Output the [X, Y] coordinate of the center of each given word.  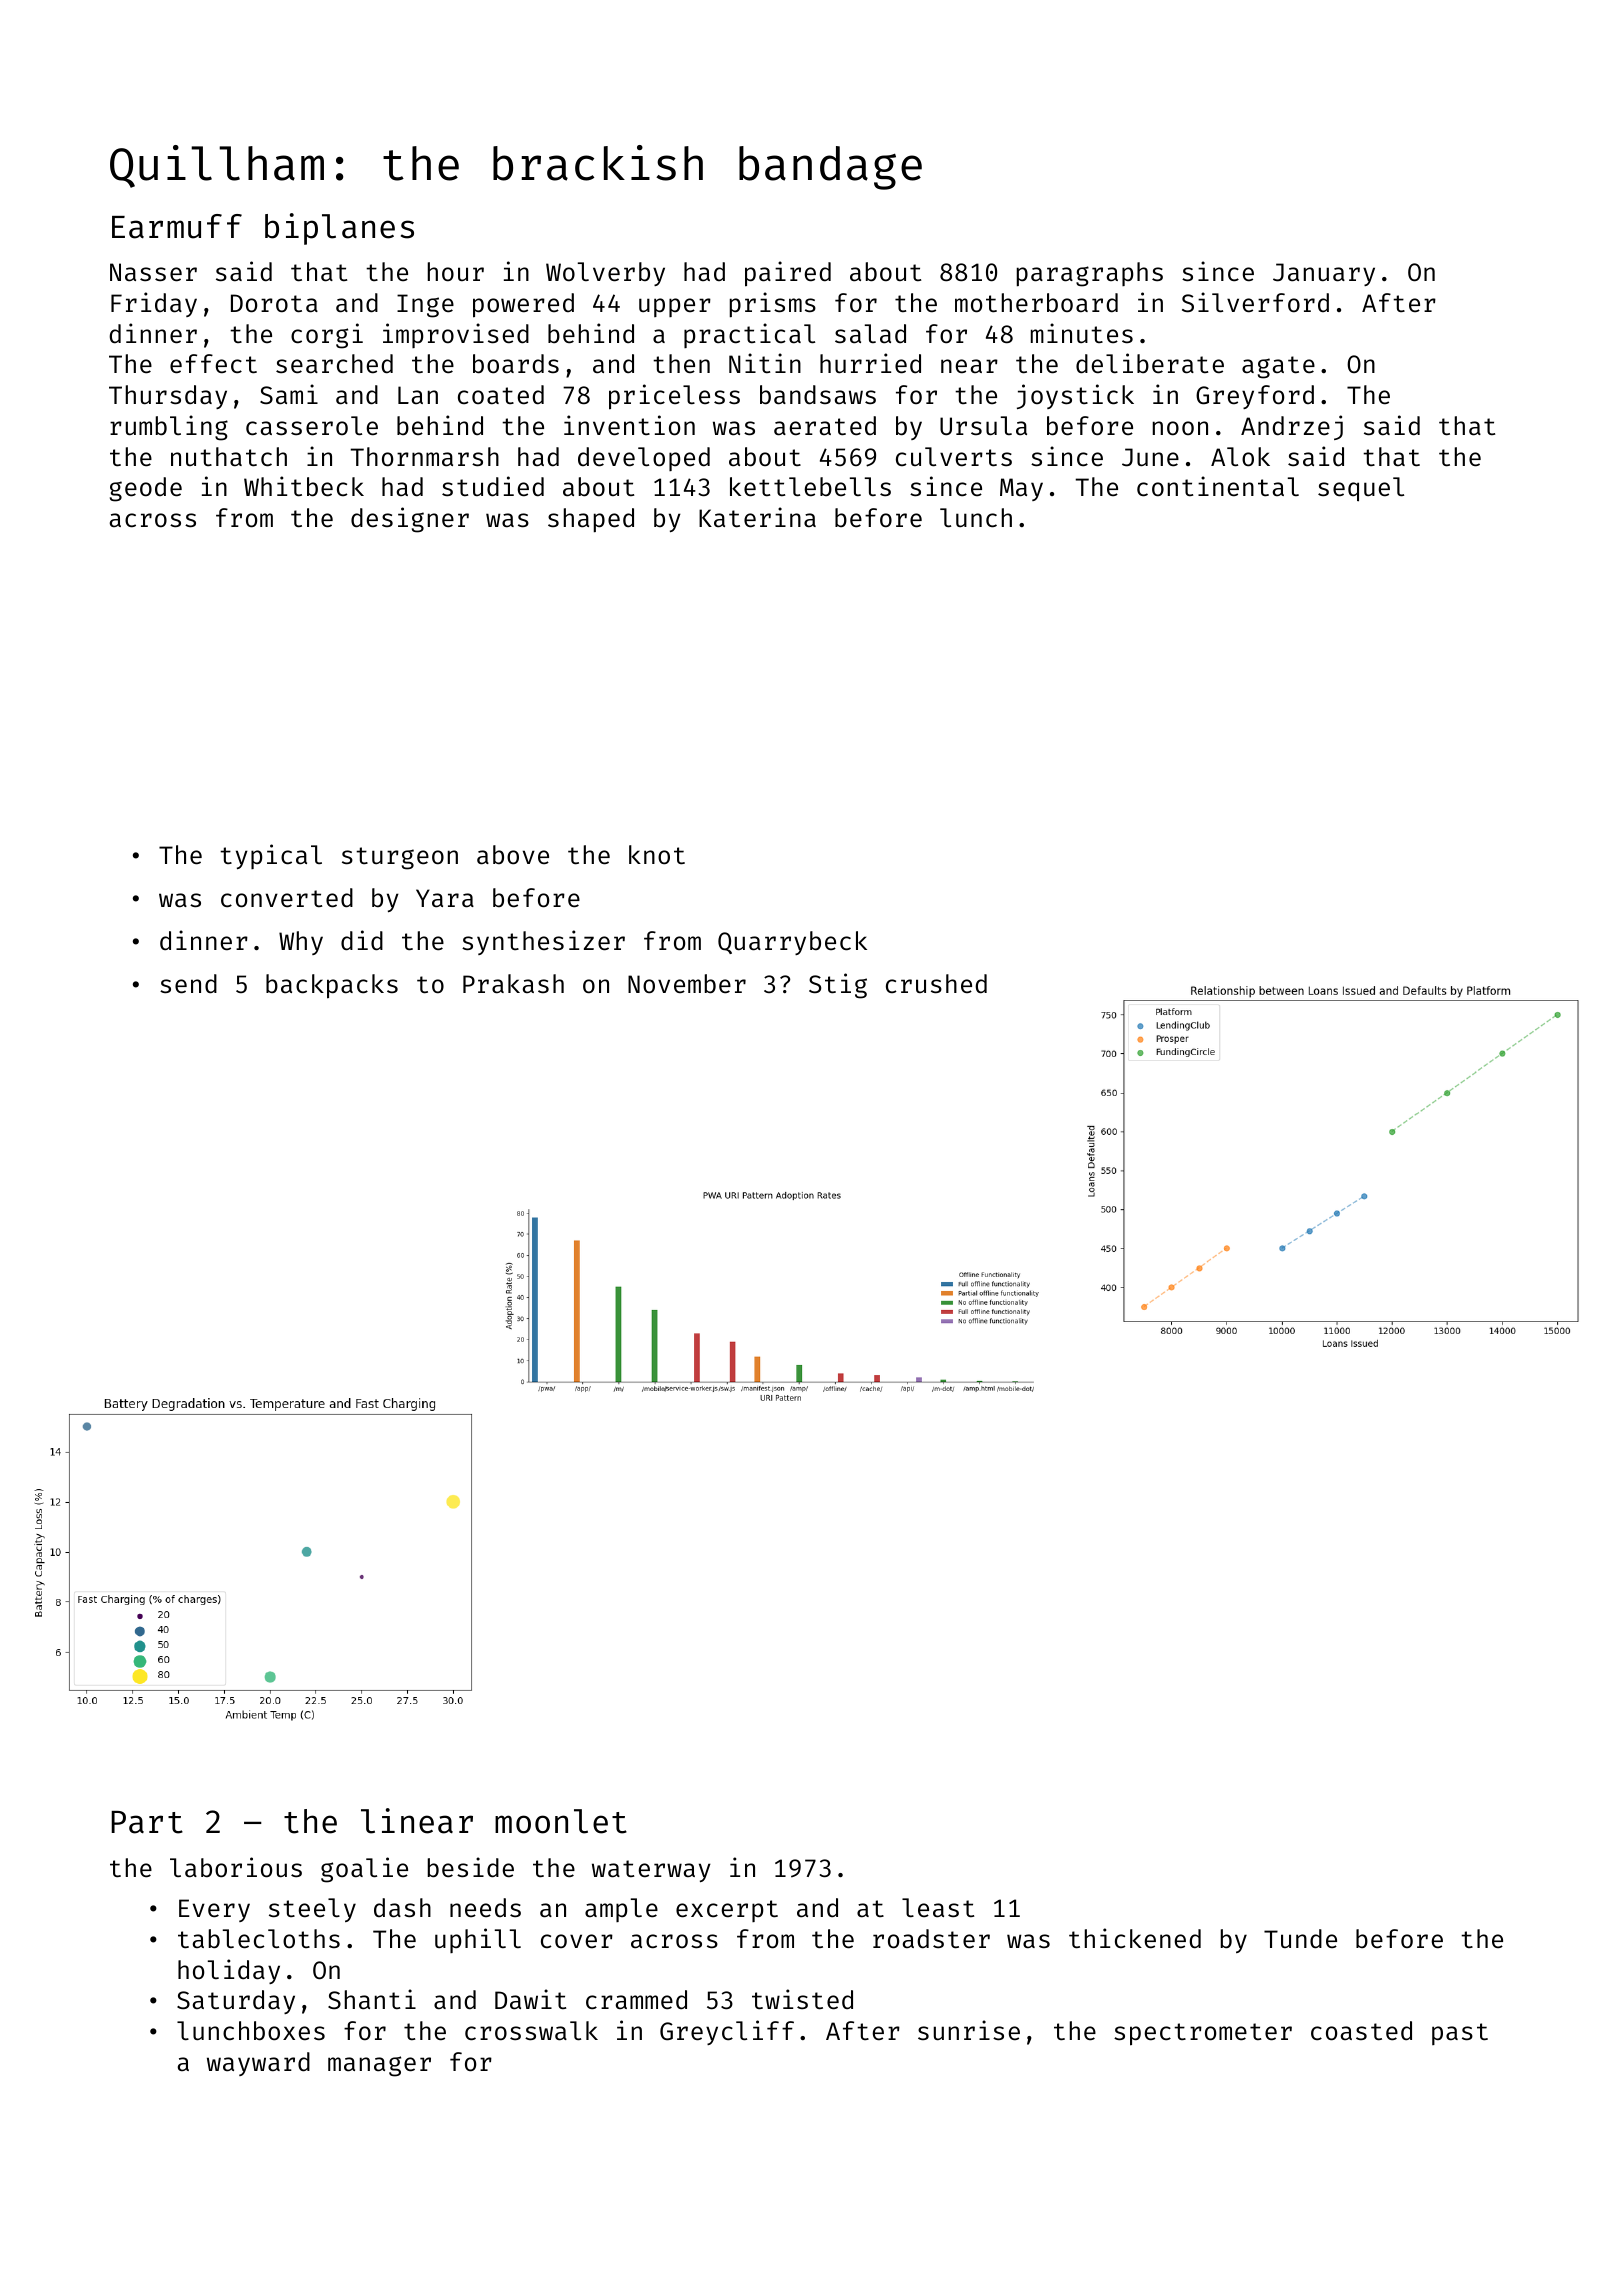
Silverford [1255, 302]
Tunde [1300, 1939]
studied [493, 486]
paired [788, 274]
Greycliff [727, 2032]
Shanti [372, 1999]
